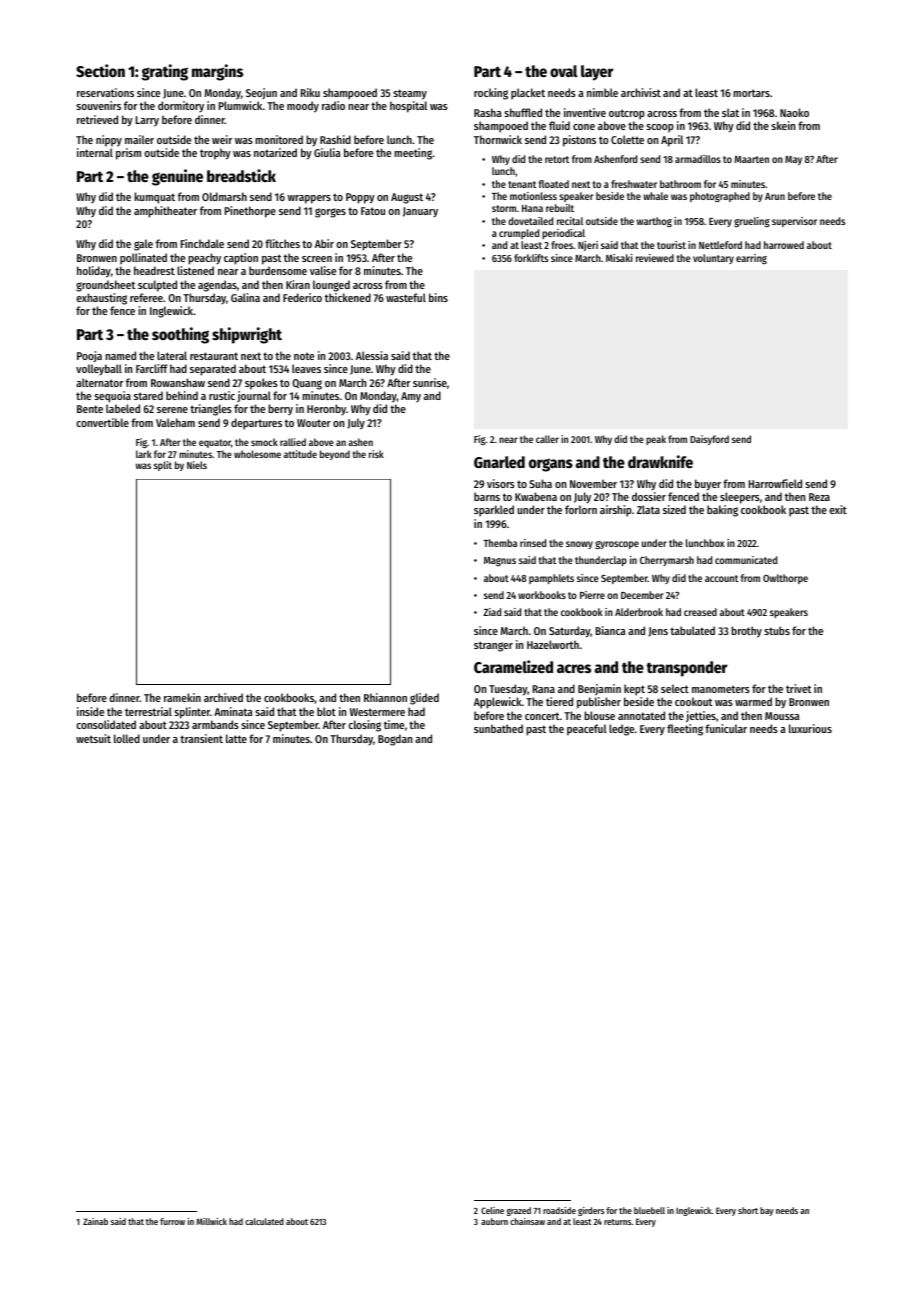  What do you see at coordinates (491, 94) in the screenshot?
I see `rocking` at bounding box center [491, 94].
